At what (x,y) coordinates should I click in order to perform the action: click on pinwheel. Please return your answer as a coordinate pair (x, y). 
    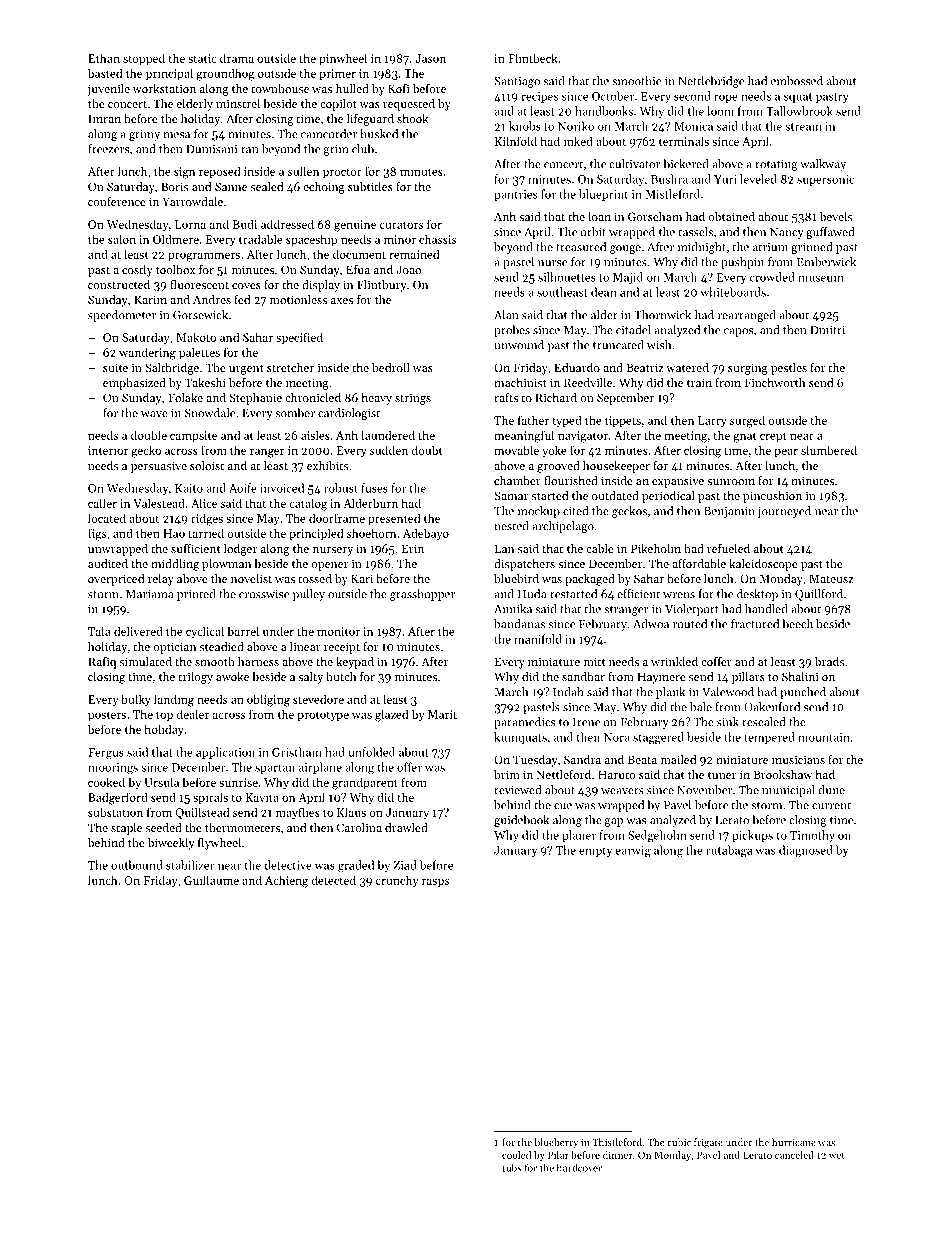
    Looking at the image, I should click on (343, 59).
